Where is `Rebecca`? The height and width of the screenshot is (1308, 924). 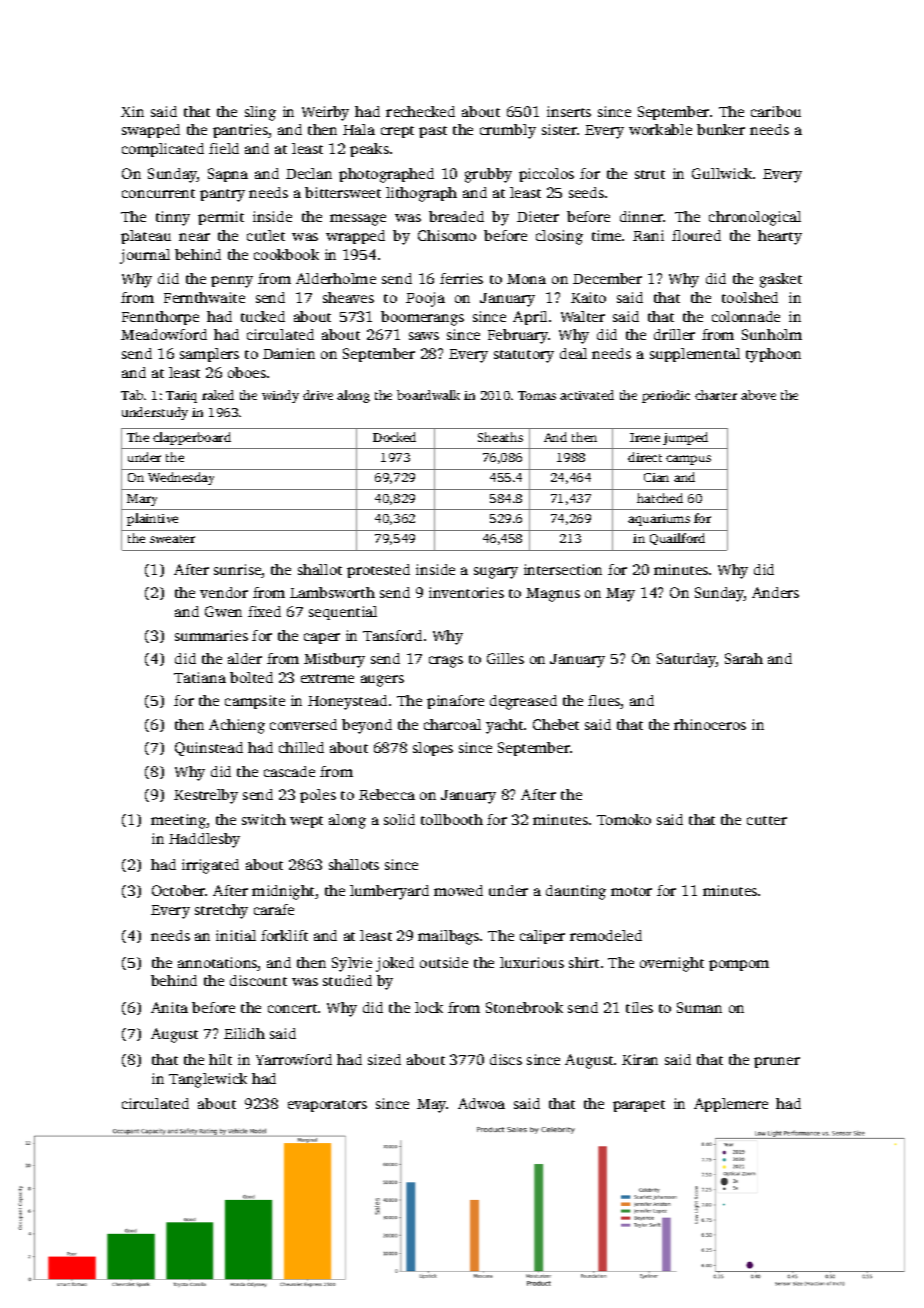 Rebecca is located at coordinates (387, 794).
